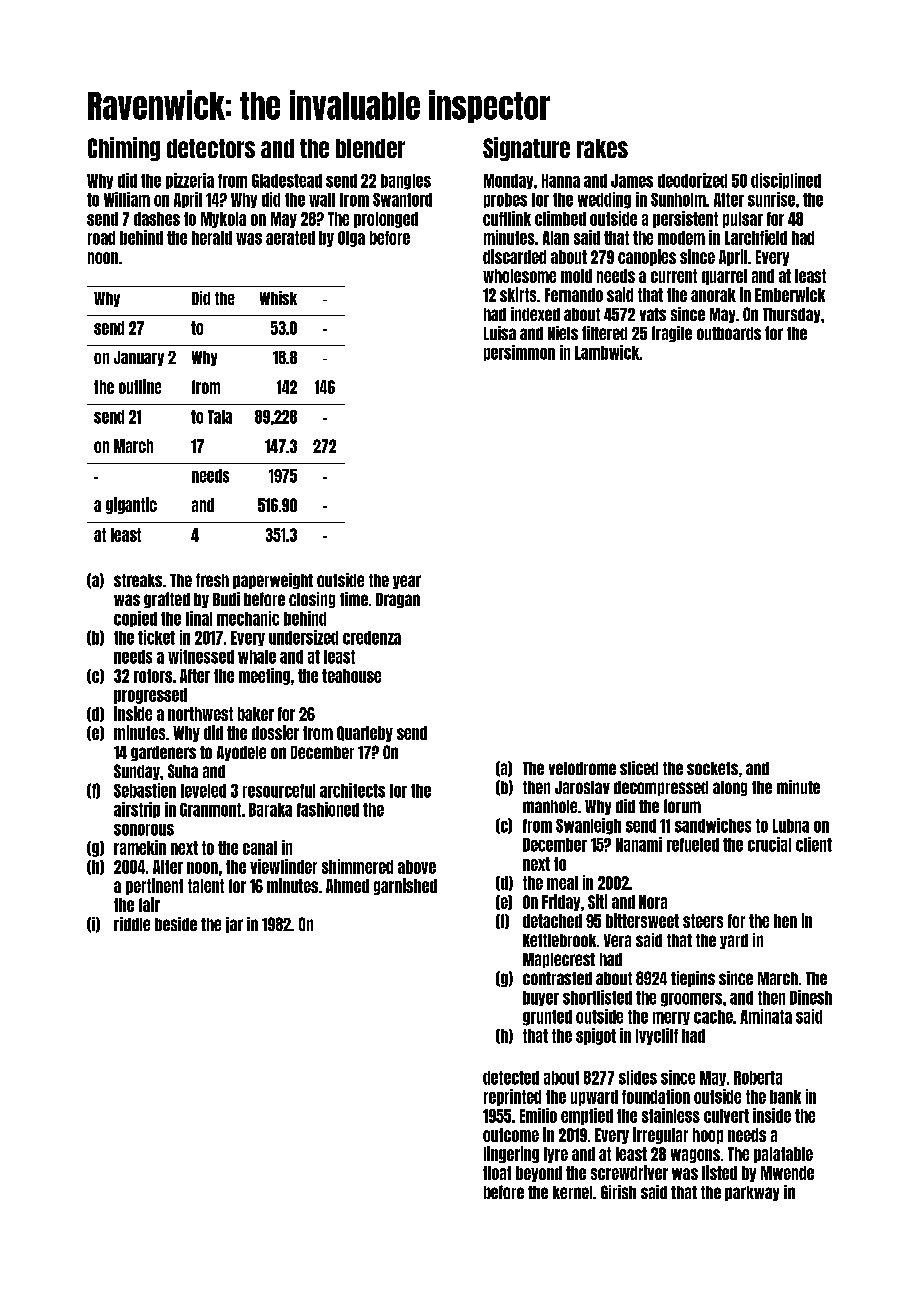 The width and height of the screenshot is (924, 1308). Describe the element at coordinates (398, 600) in the screenshot. I see `Dragan` at that location.
